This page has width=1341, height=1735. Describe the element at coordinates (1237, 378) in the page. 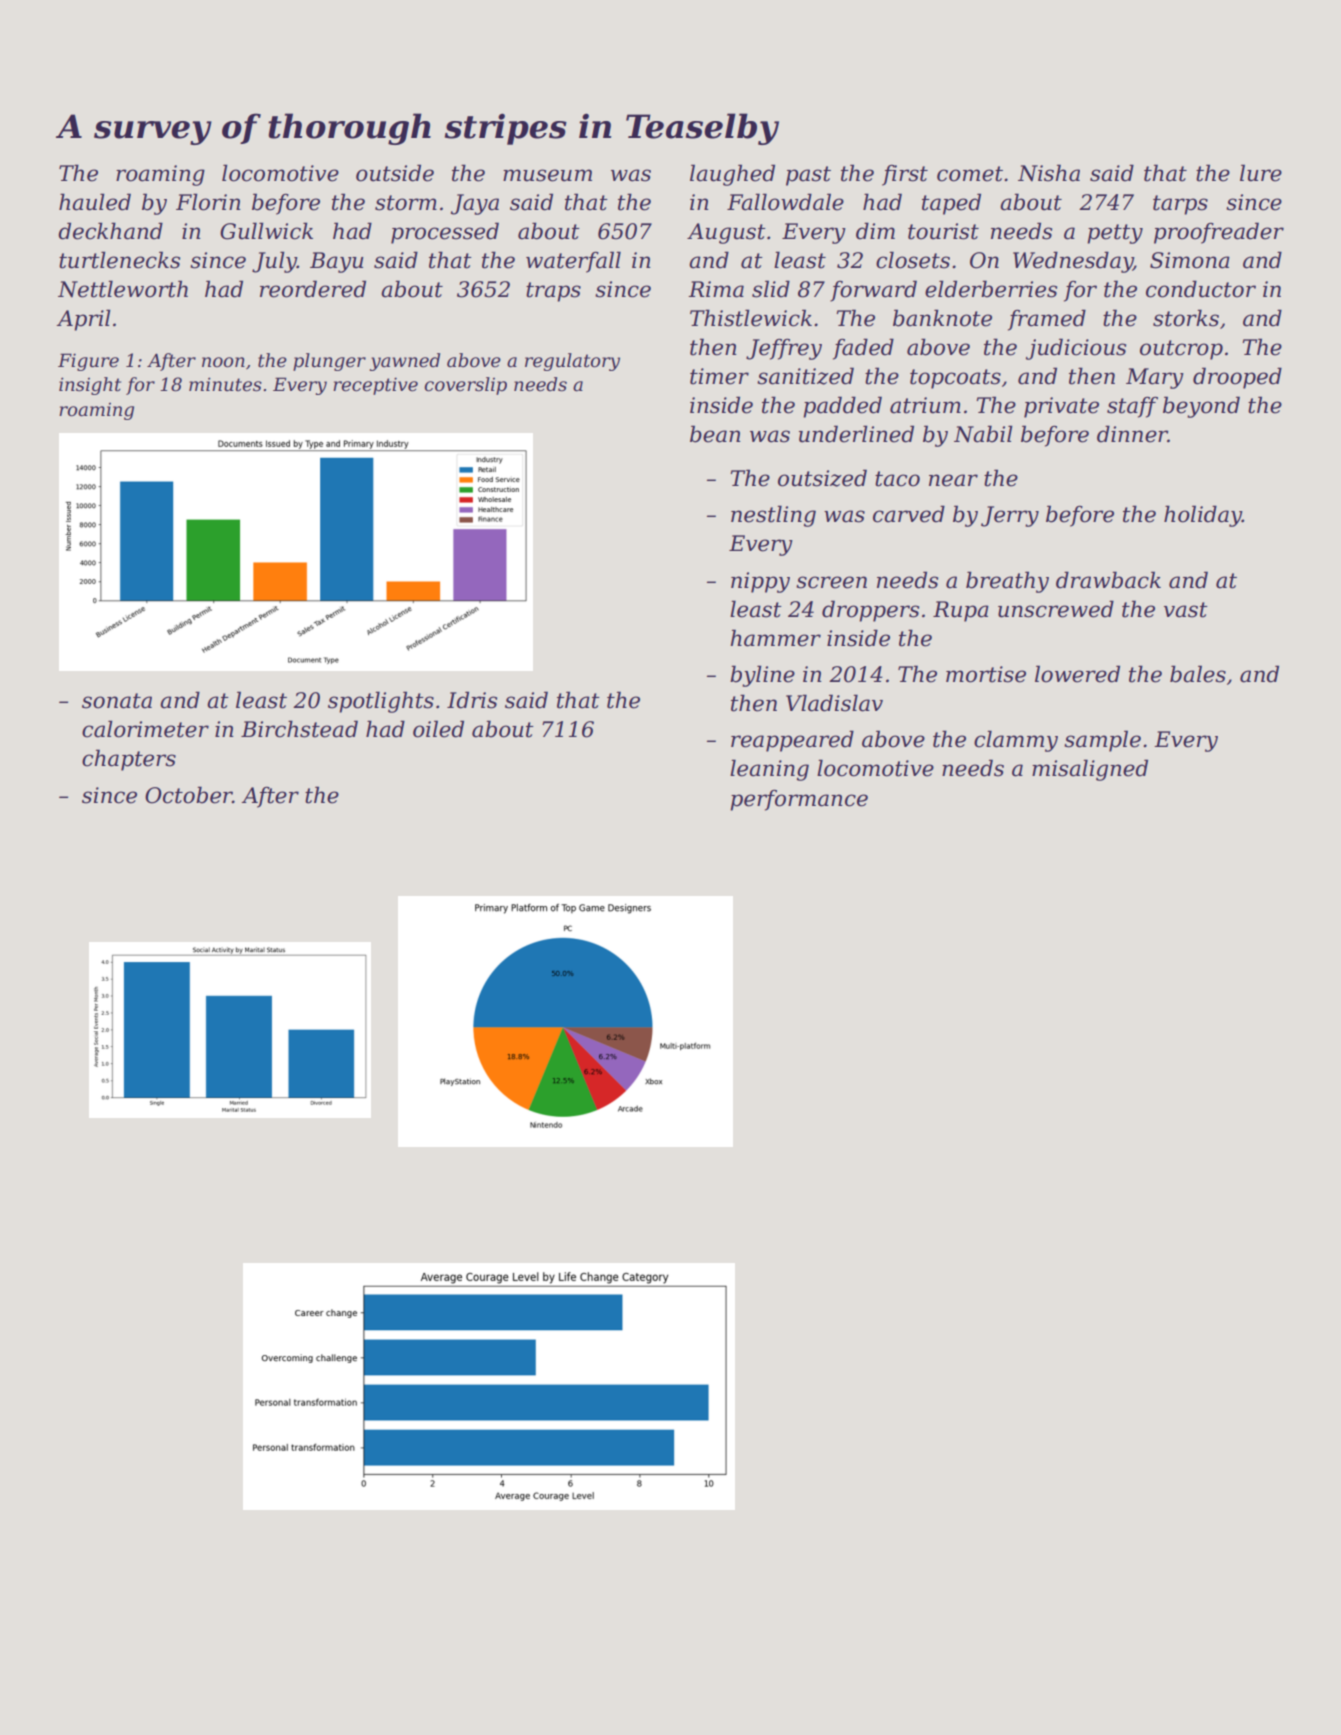

I see `drooped` at that location.
